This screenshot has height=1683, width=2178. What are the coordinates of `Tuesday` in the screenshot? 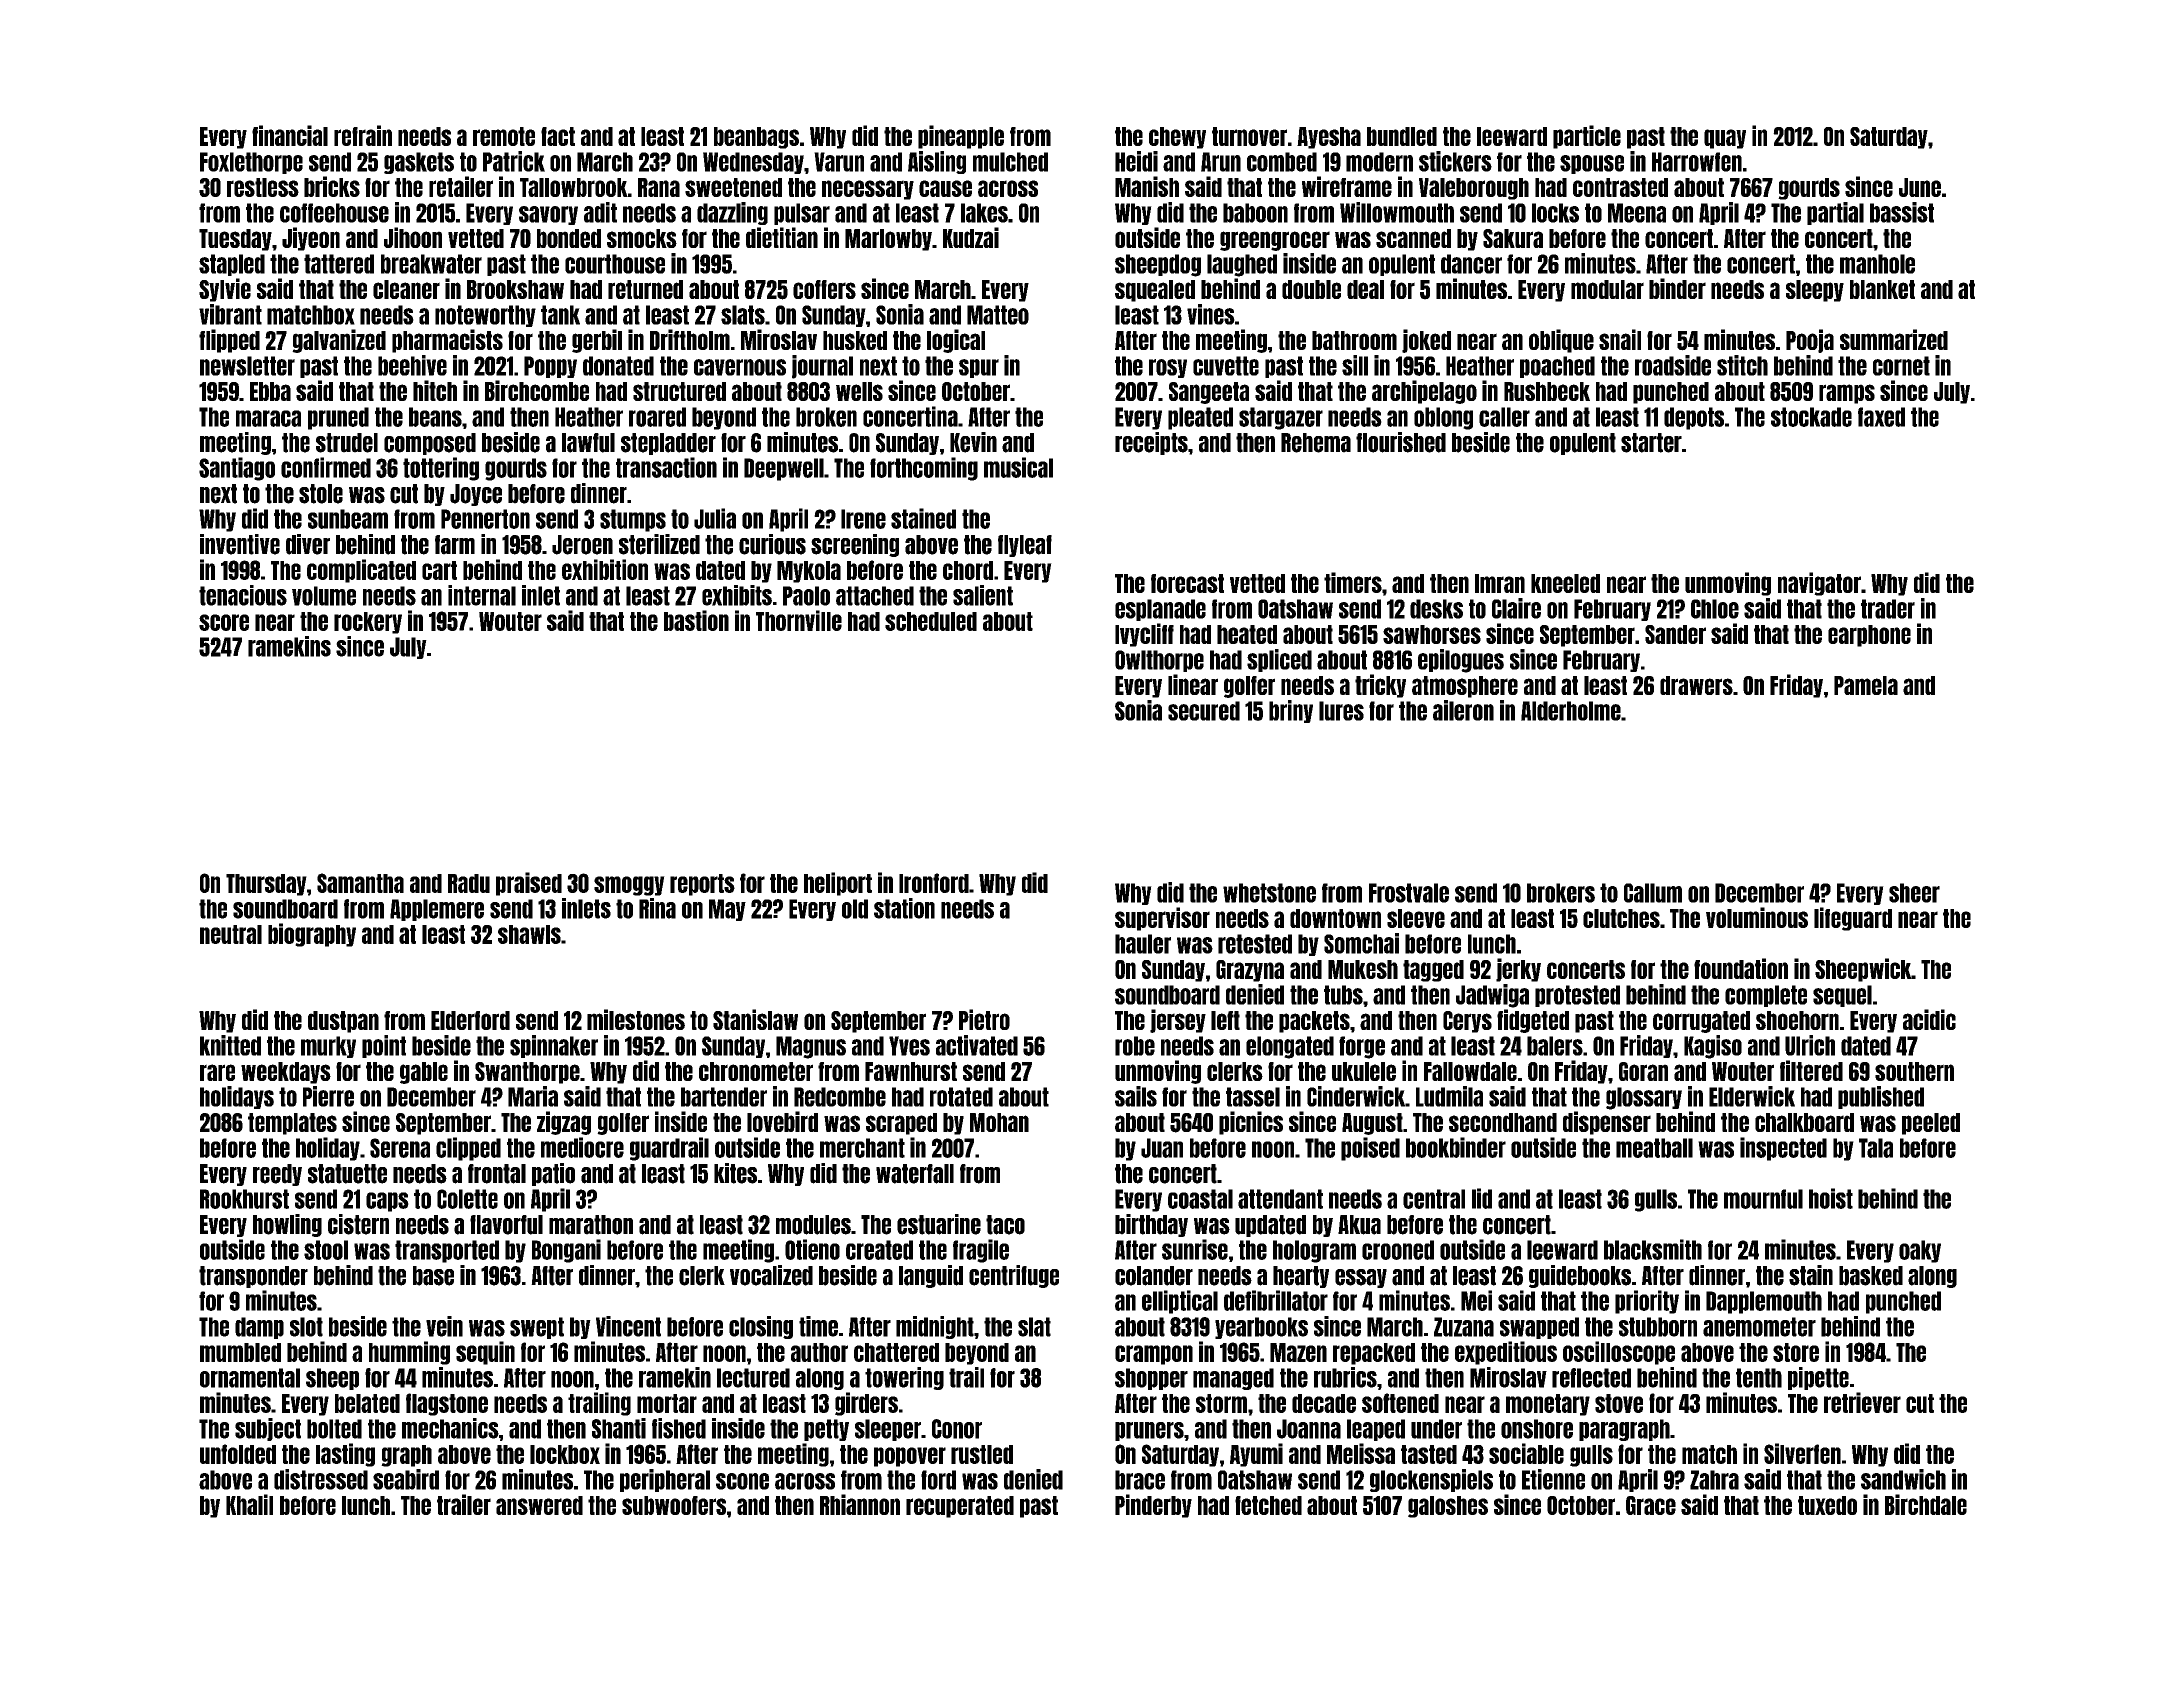 It's located at (235, 240).
